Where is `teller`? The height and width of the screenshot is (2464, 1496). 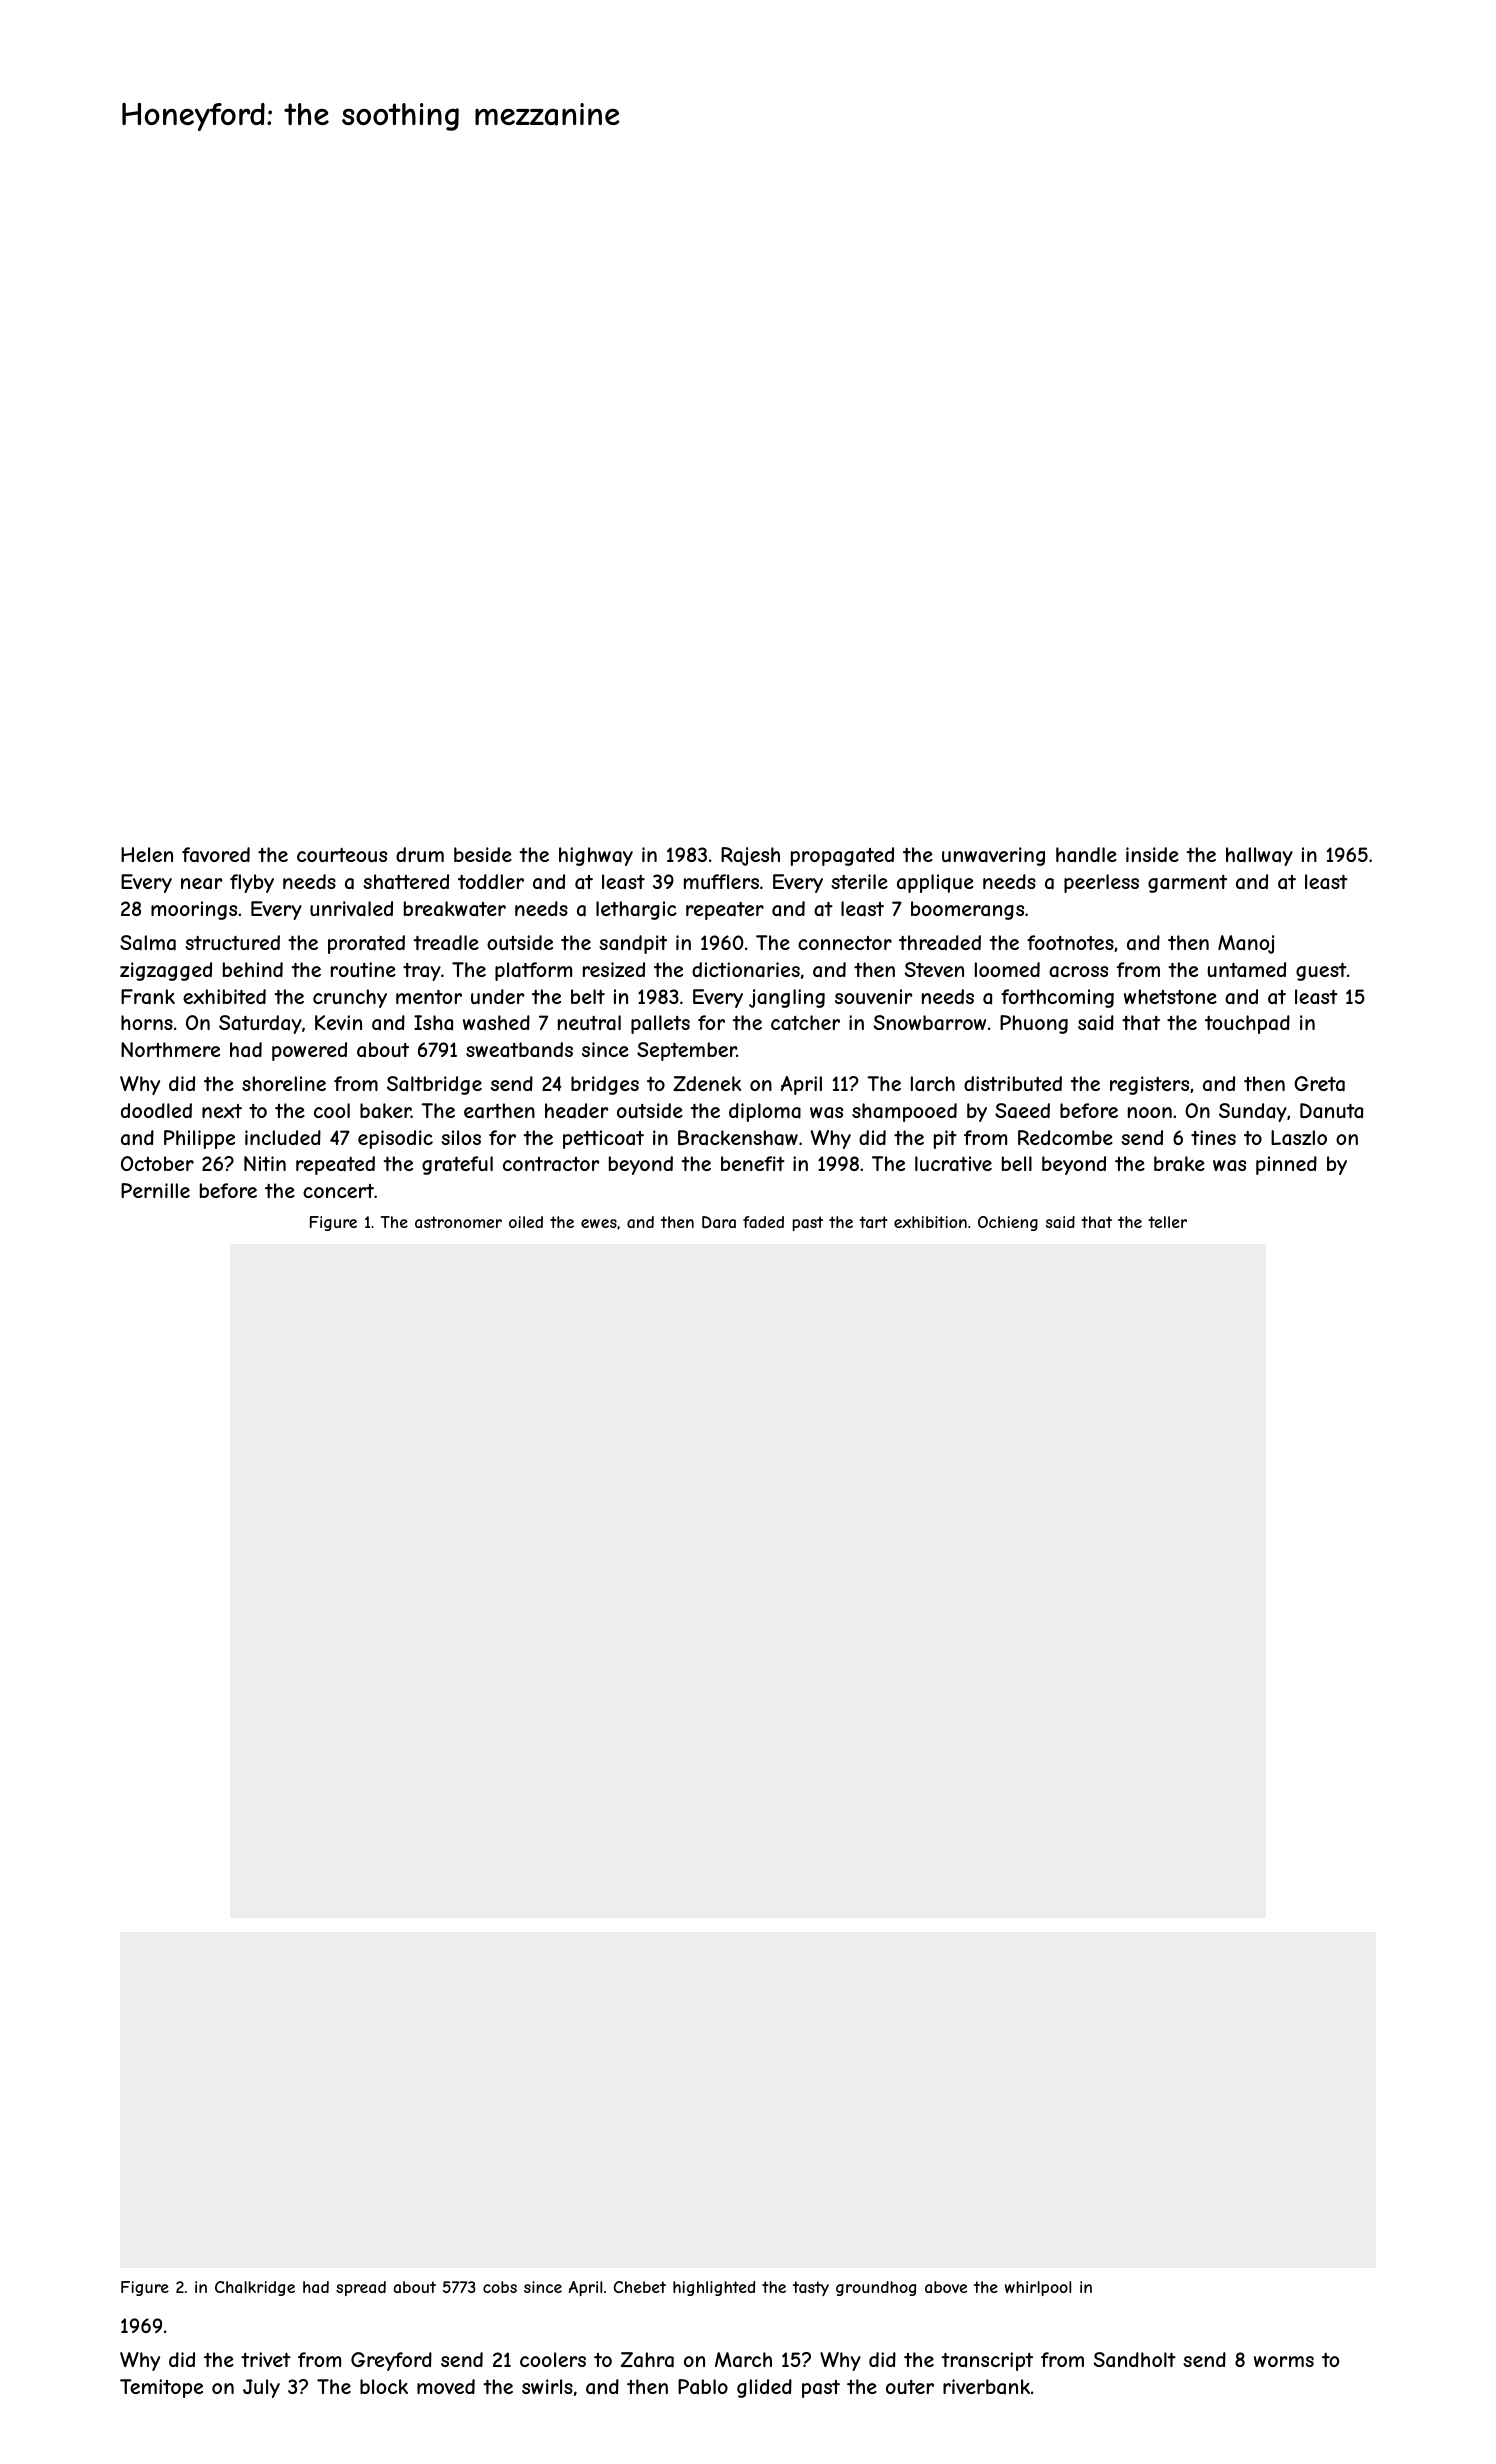
teller is located at coordinates (1167, 1222).
